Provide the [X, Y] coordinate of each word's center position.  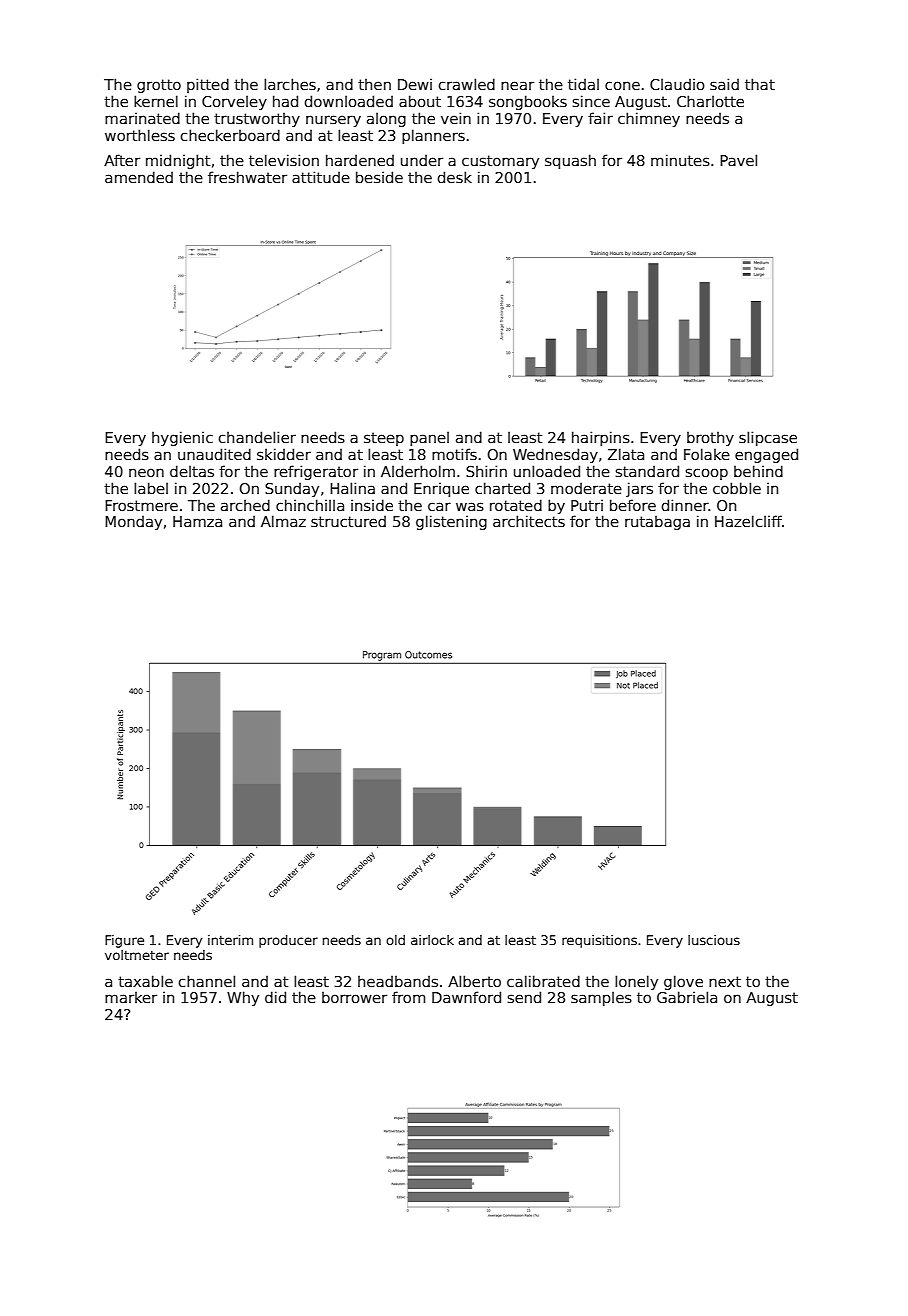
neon [146, 472]
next [725, 981]
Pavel [738, 160]
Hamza [197, 521]
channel [207, 981]
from [408, 997]
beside [379, 177]
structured [348, 521]
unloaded [547, 471]
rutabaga [657, 523]
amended [139, 177]
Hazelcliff [748, 521]
